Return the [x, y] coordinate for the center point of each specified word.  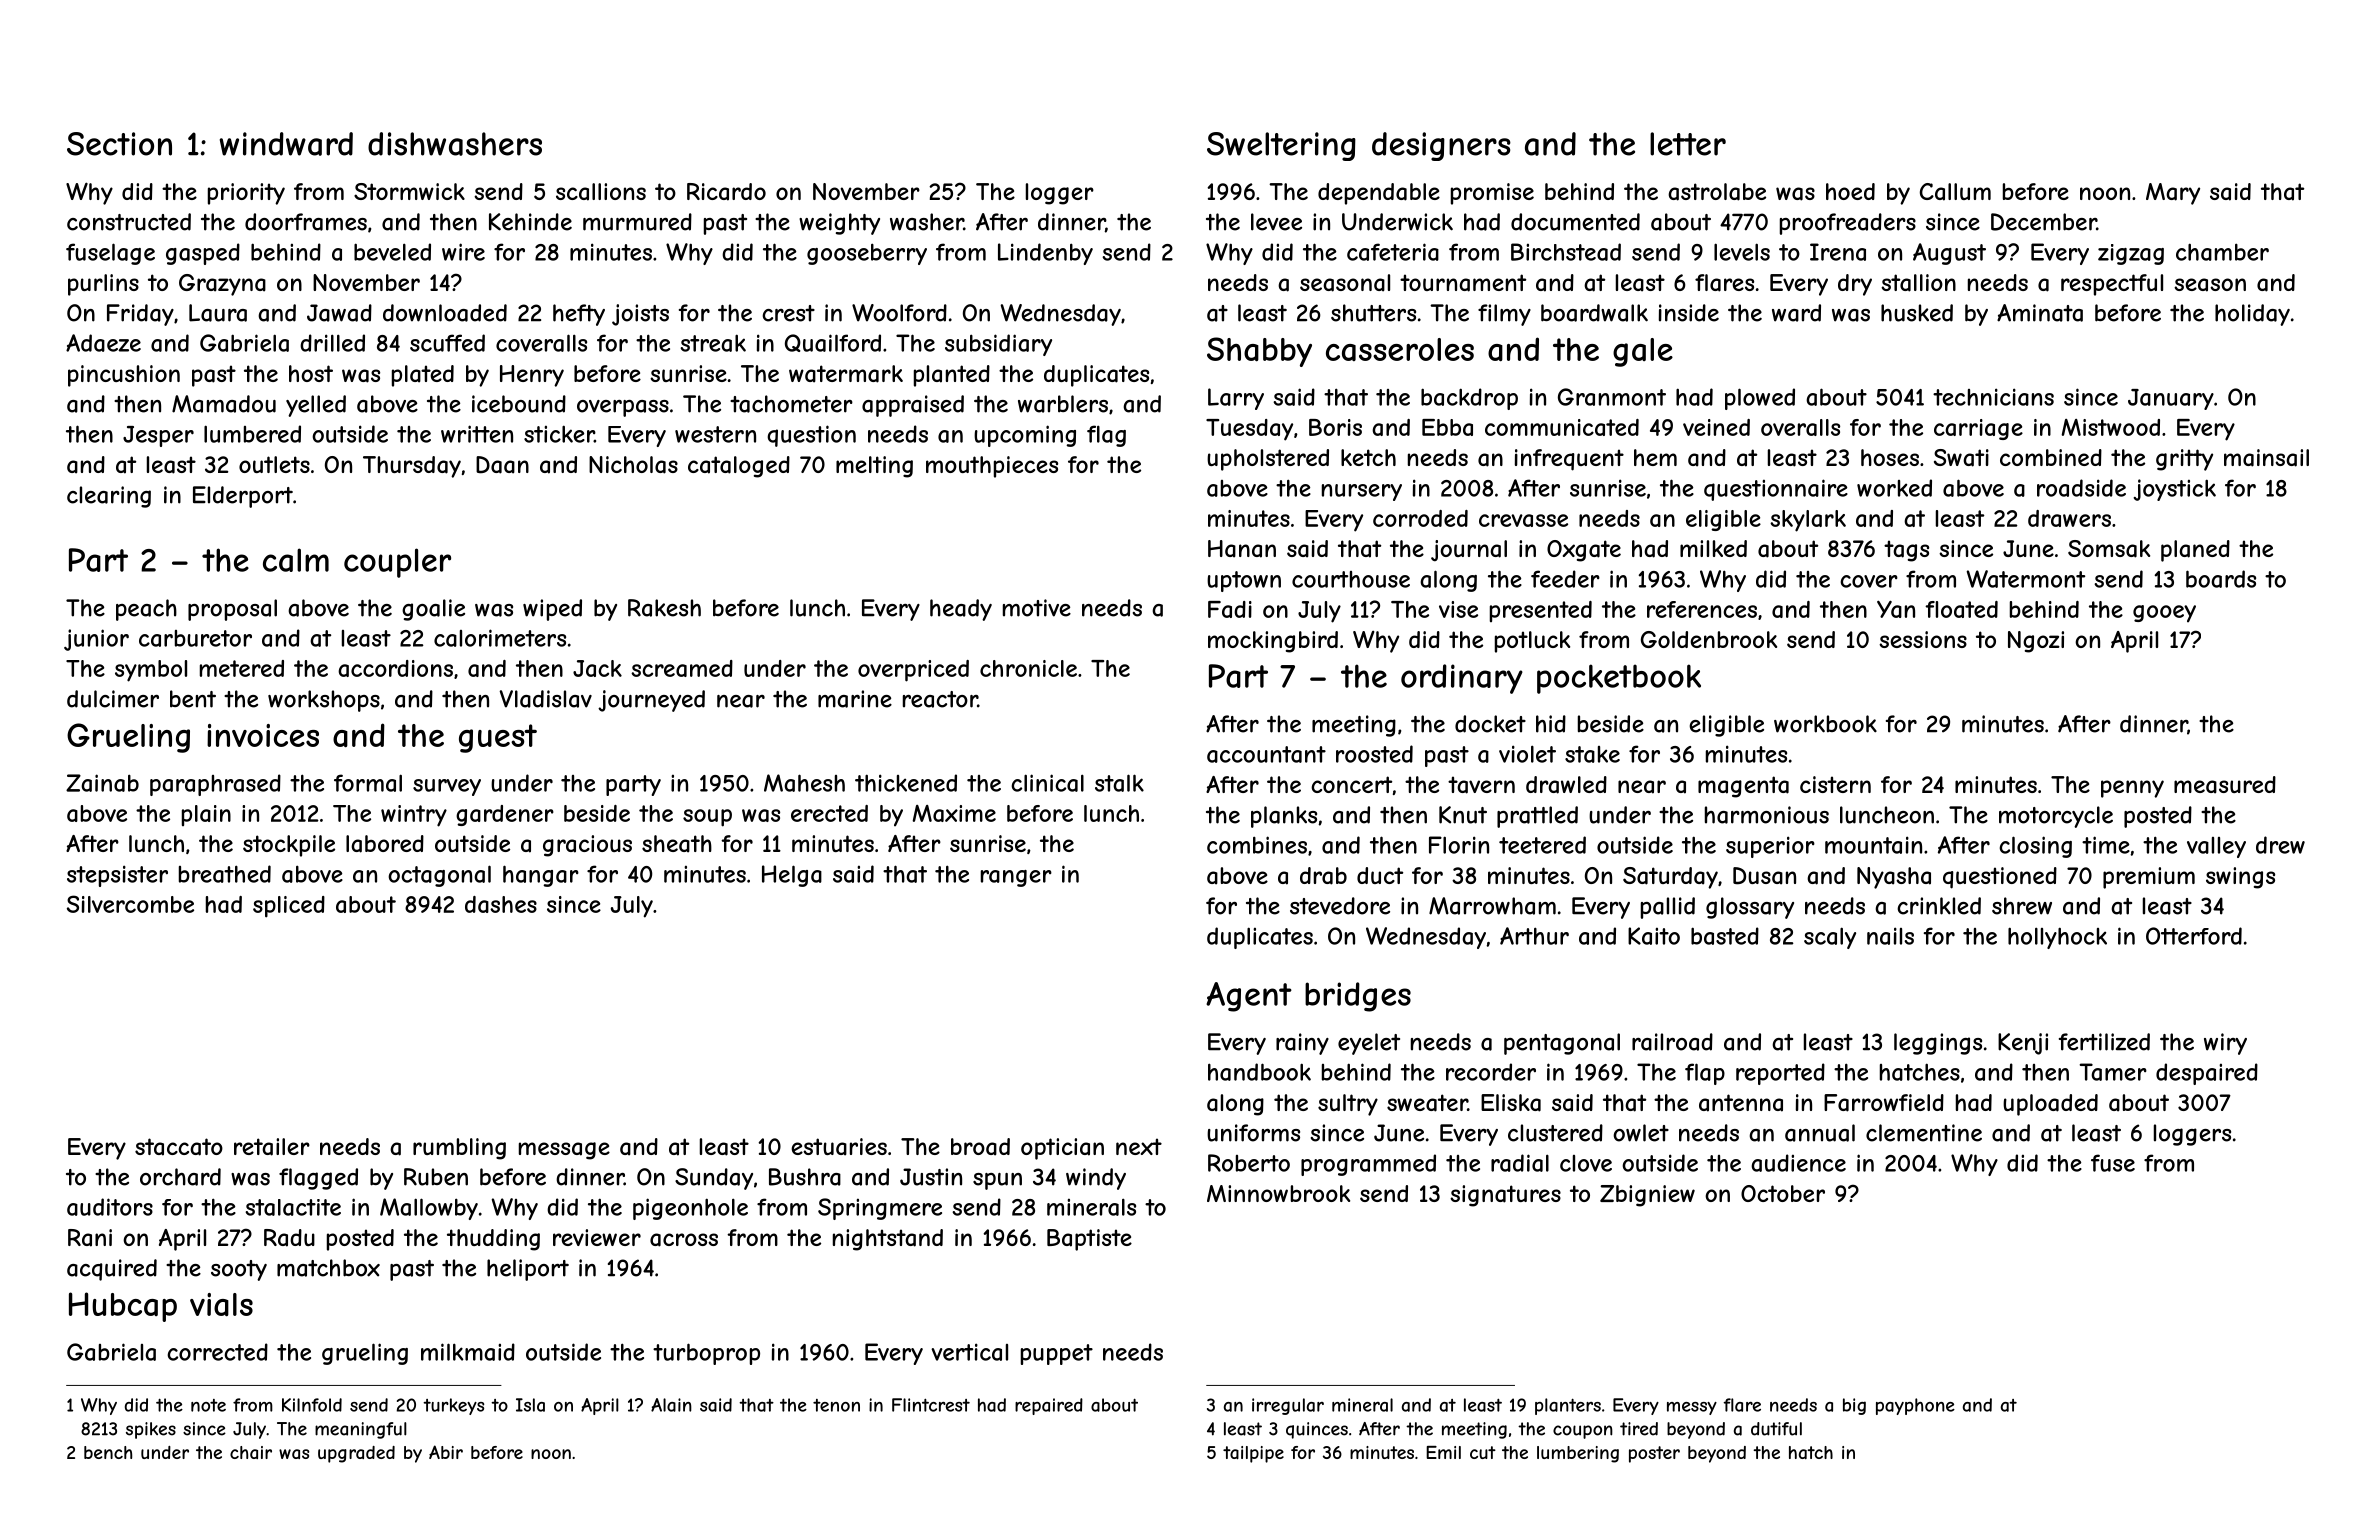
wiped [552, 610]
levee [1276, 222]
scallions [601, 192]
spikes [151, 1430]
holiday [2252, 315]
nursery [1362, 492]
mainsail [2266, 458]
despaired [2207, 1074]
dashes [501, 904]
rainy [1302, 1044]
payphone [1915, 1406]
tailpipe [1253, 1454]
